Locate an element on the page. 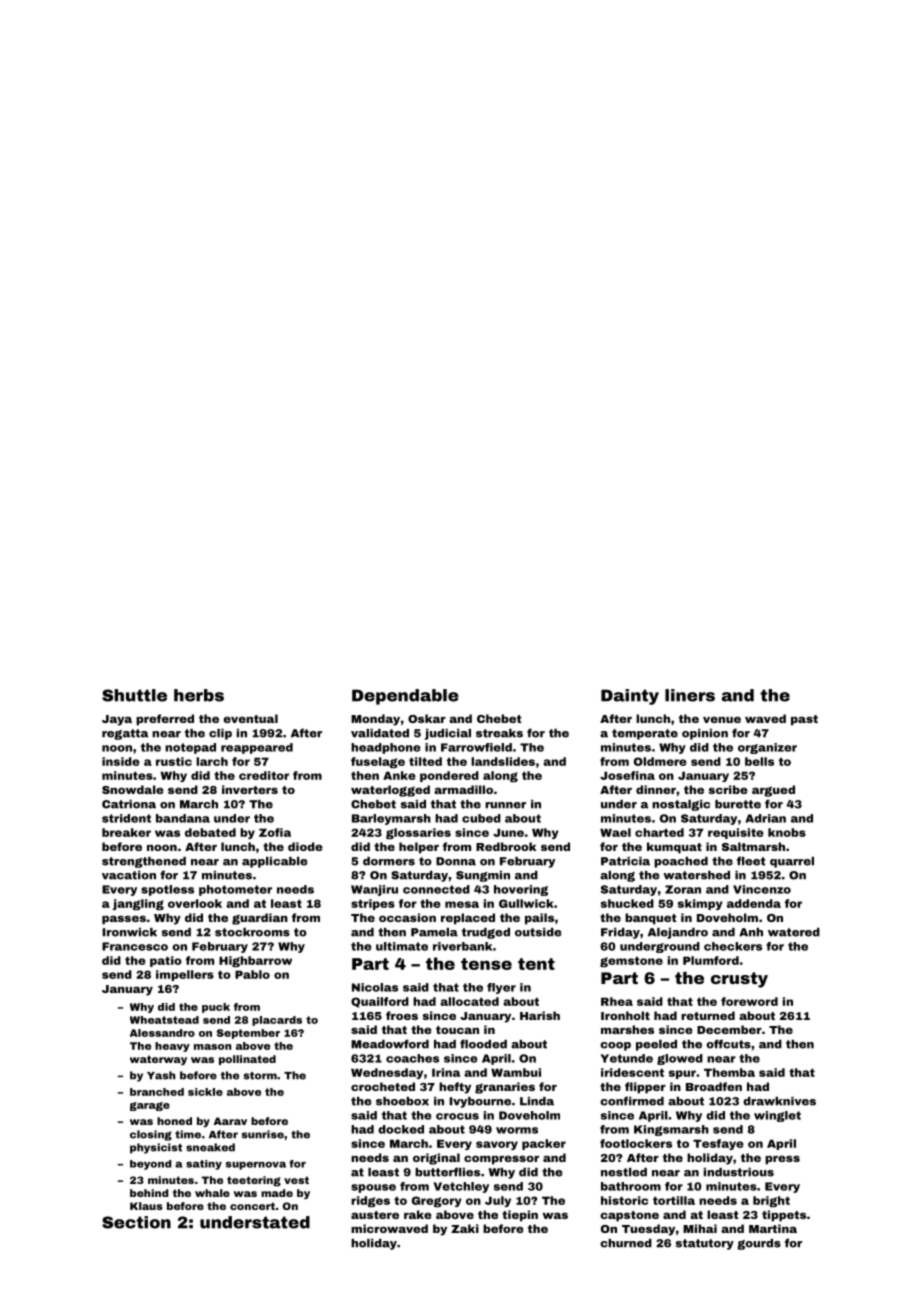 This document has width=924, height=1308. Anke is located at coordinates (399, 775).
